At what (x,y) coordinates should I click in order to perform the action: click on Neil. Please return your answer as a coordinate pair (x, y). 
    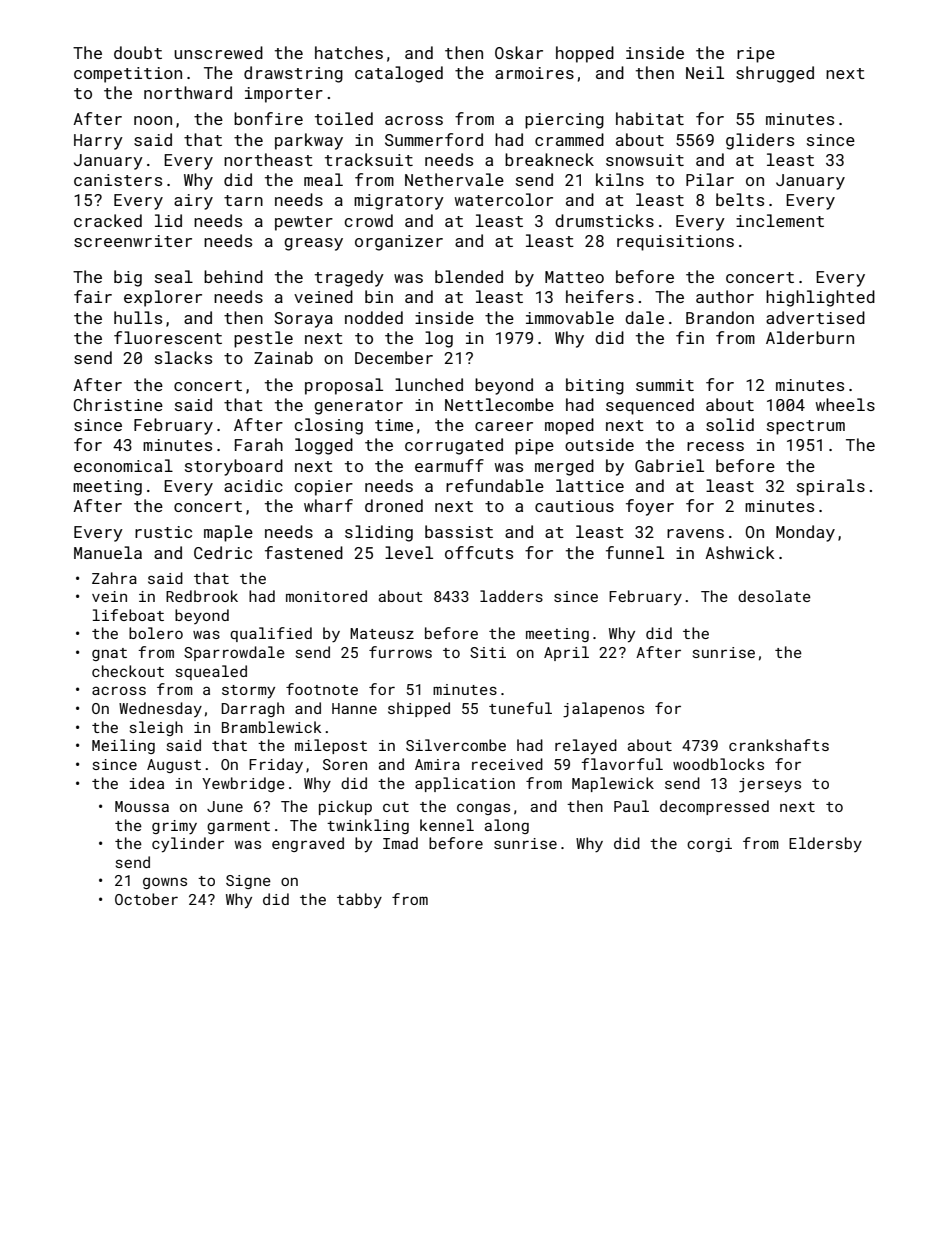
    Looking at the image, I should click on (705, 72).
